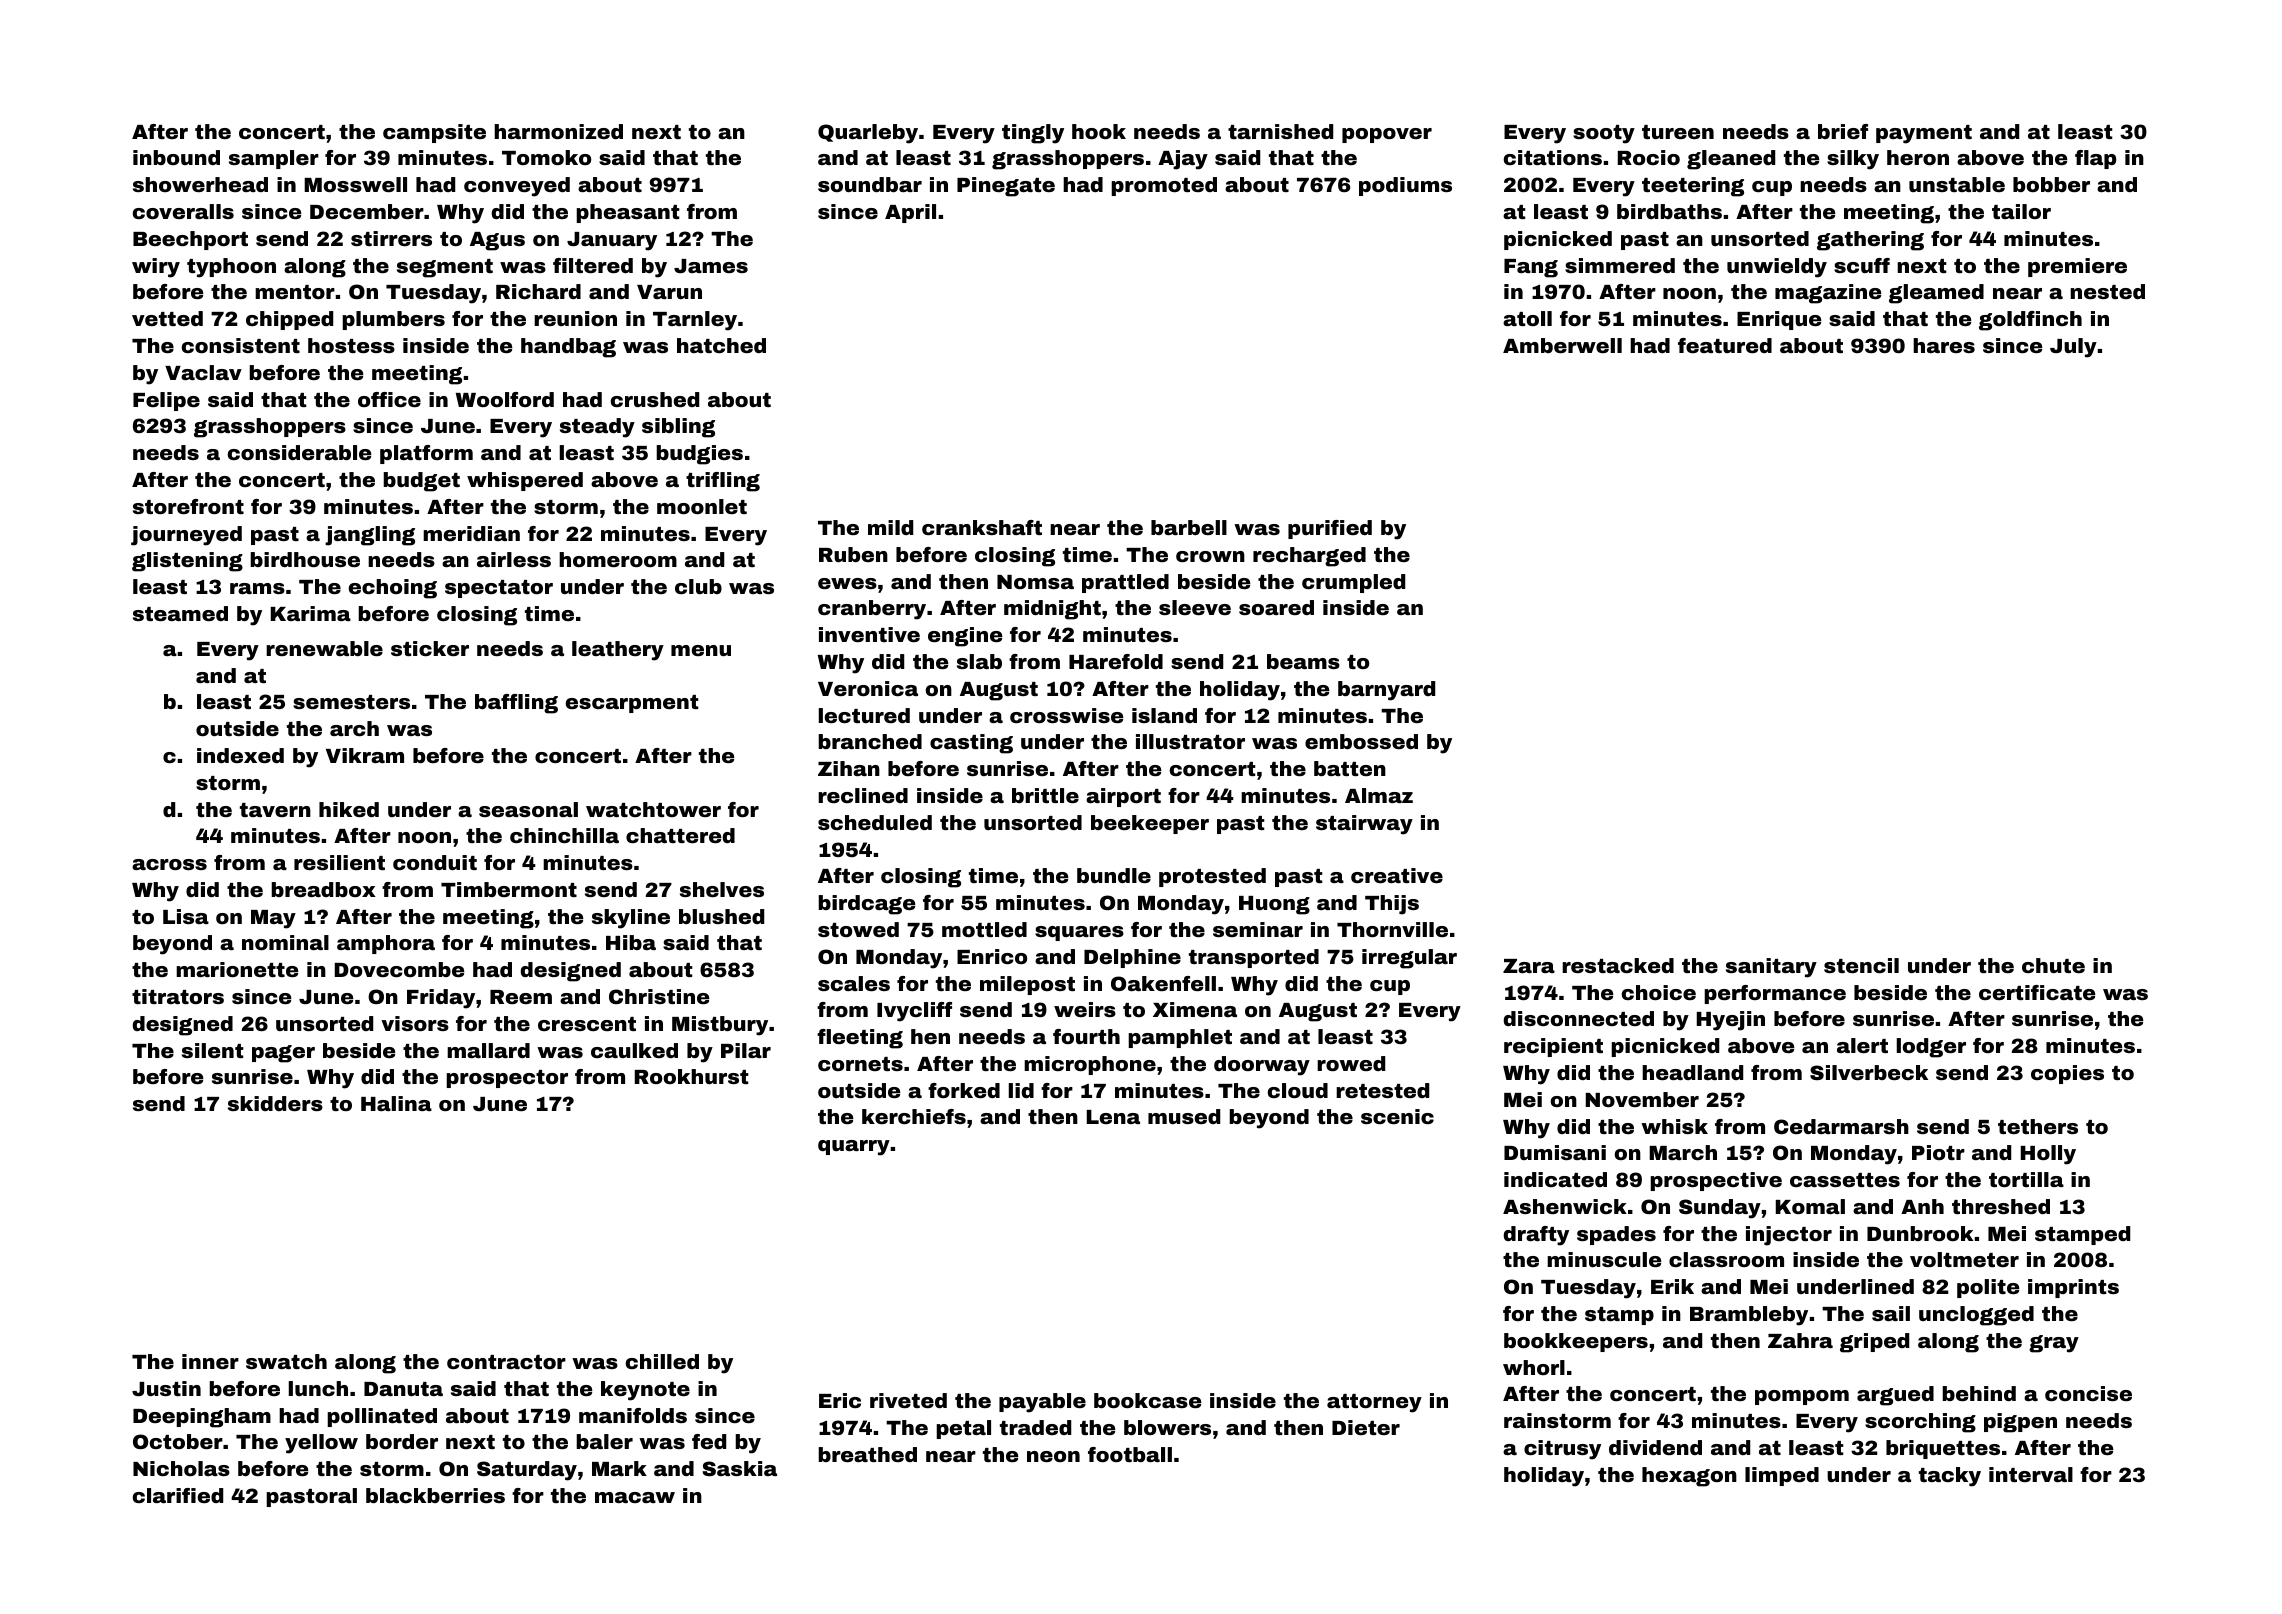 The height and width of the screenshot is (1614, 2282). What do you see at coordinates (1950, 1477) in the screenshot?
I see `tacky` at bounding box center [1950, 1477].
